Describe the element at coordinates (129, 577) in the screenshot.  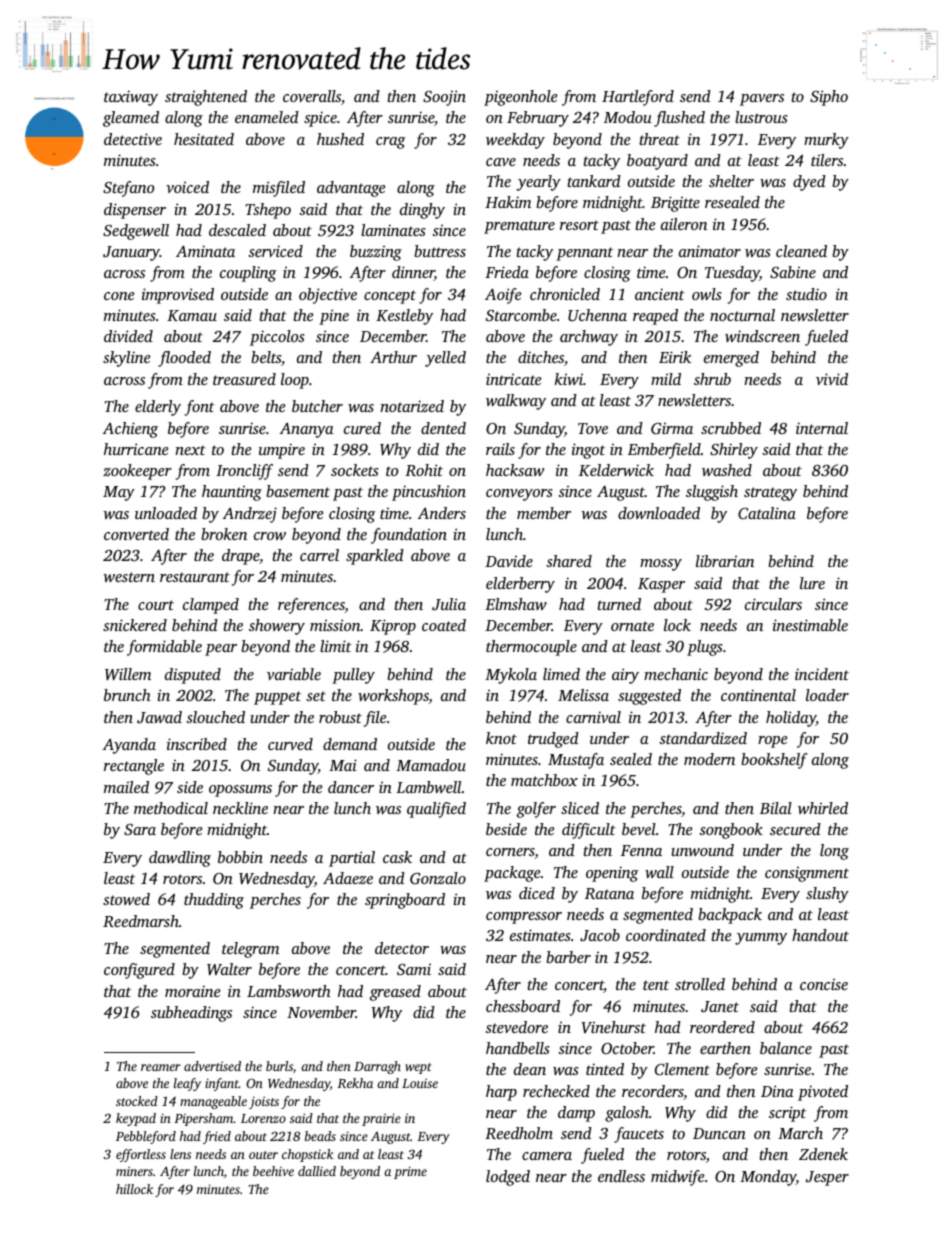
I see `western` at that location.
